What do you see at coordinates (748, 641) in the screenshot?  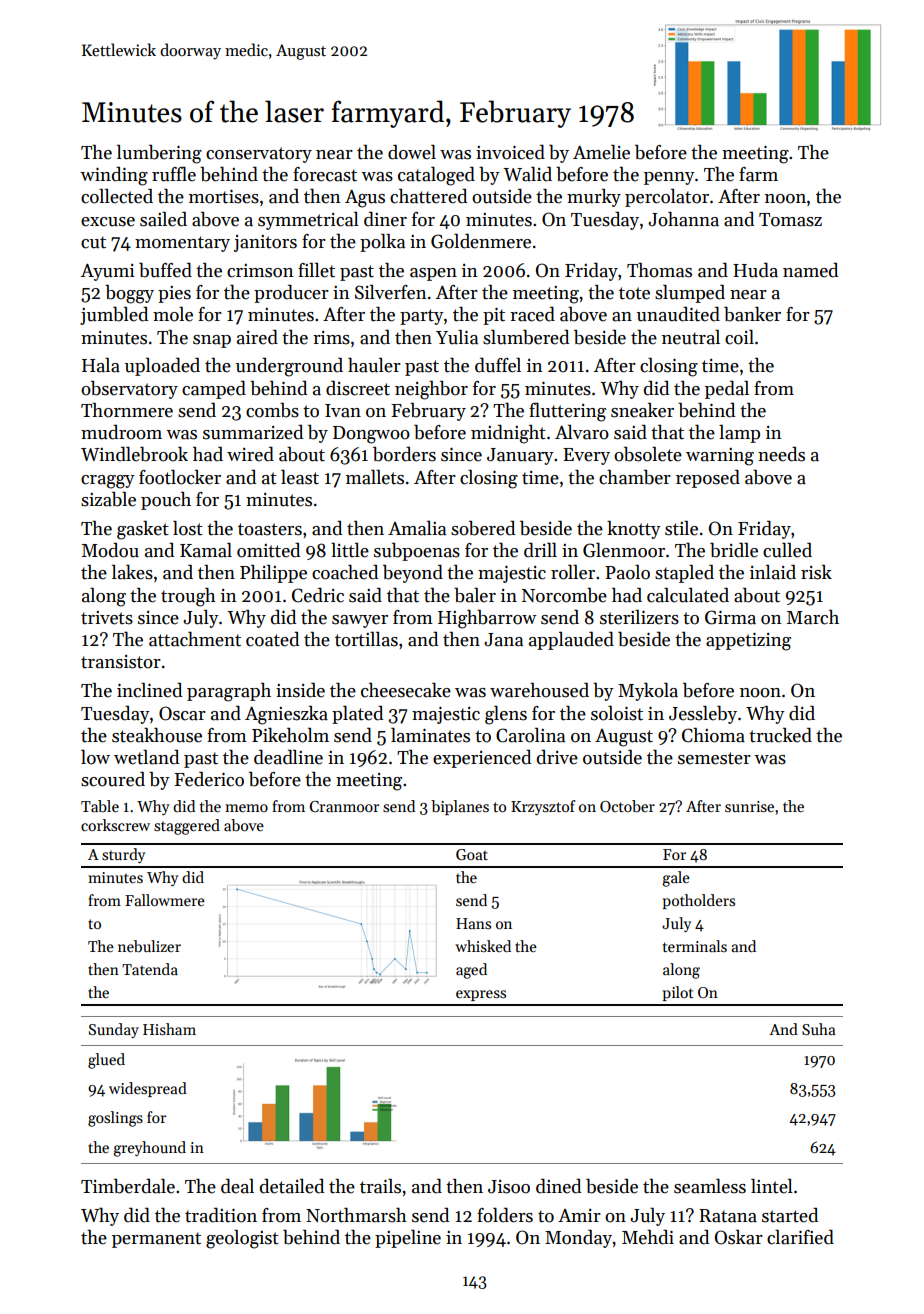 I see `appetizing` at bounding box center [748, 641].
